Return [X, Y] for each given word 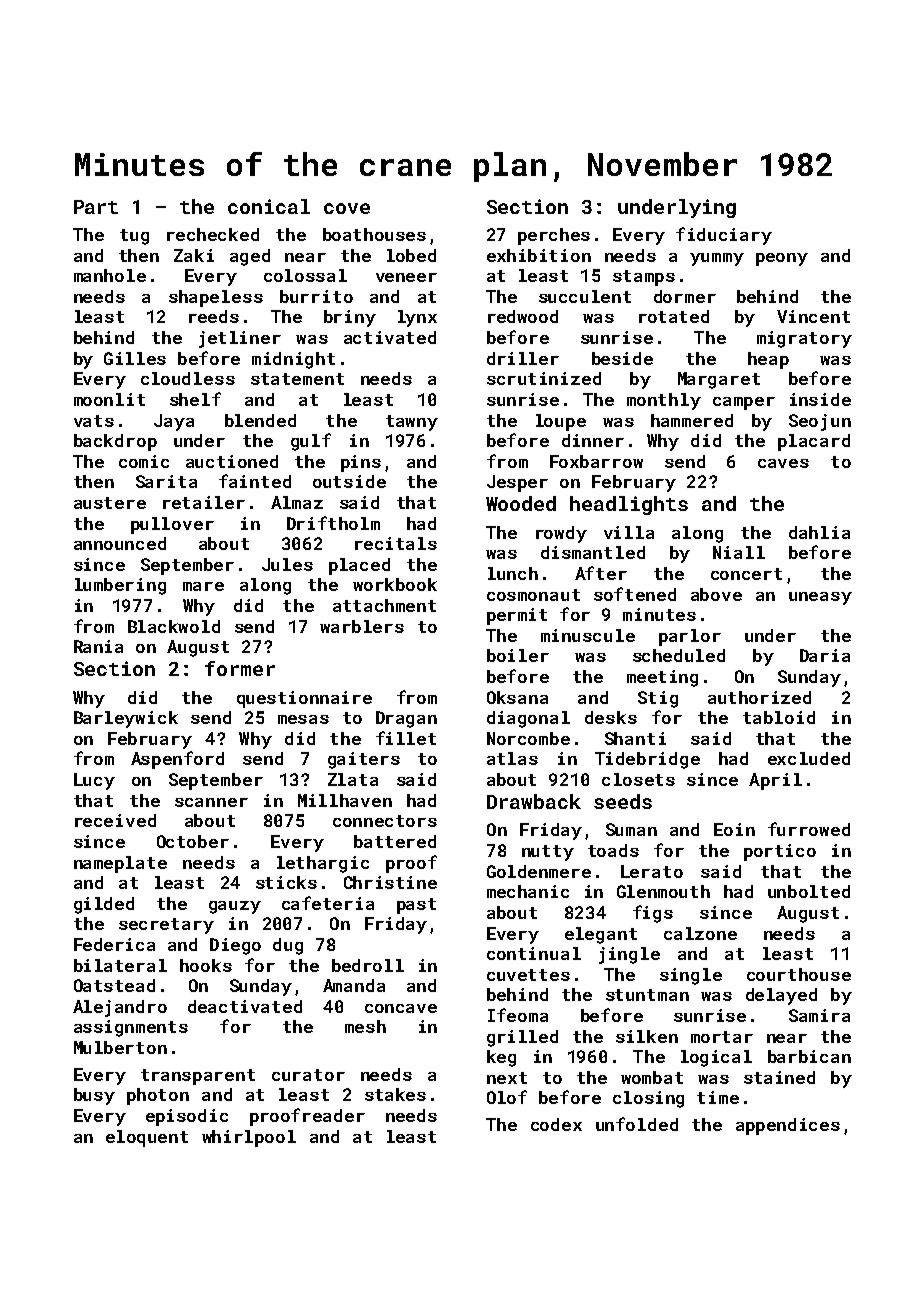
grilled [522, 1038]
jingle [629, 955]
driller [523, 358]
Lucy [94, 781]
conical [269, 206]
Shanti [635, 738]
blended [260, 420]
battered [395, 841]
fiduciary [724, 236]
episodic [187, 1117]
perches [554, 236]
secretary [166, 926]
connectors [385, 821]
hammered [692, 420]
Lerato [652, 871]
